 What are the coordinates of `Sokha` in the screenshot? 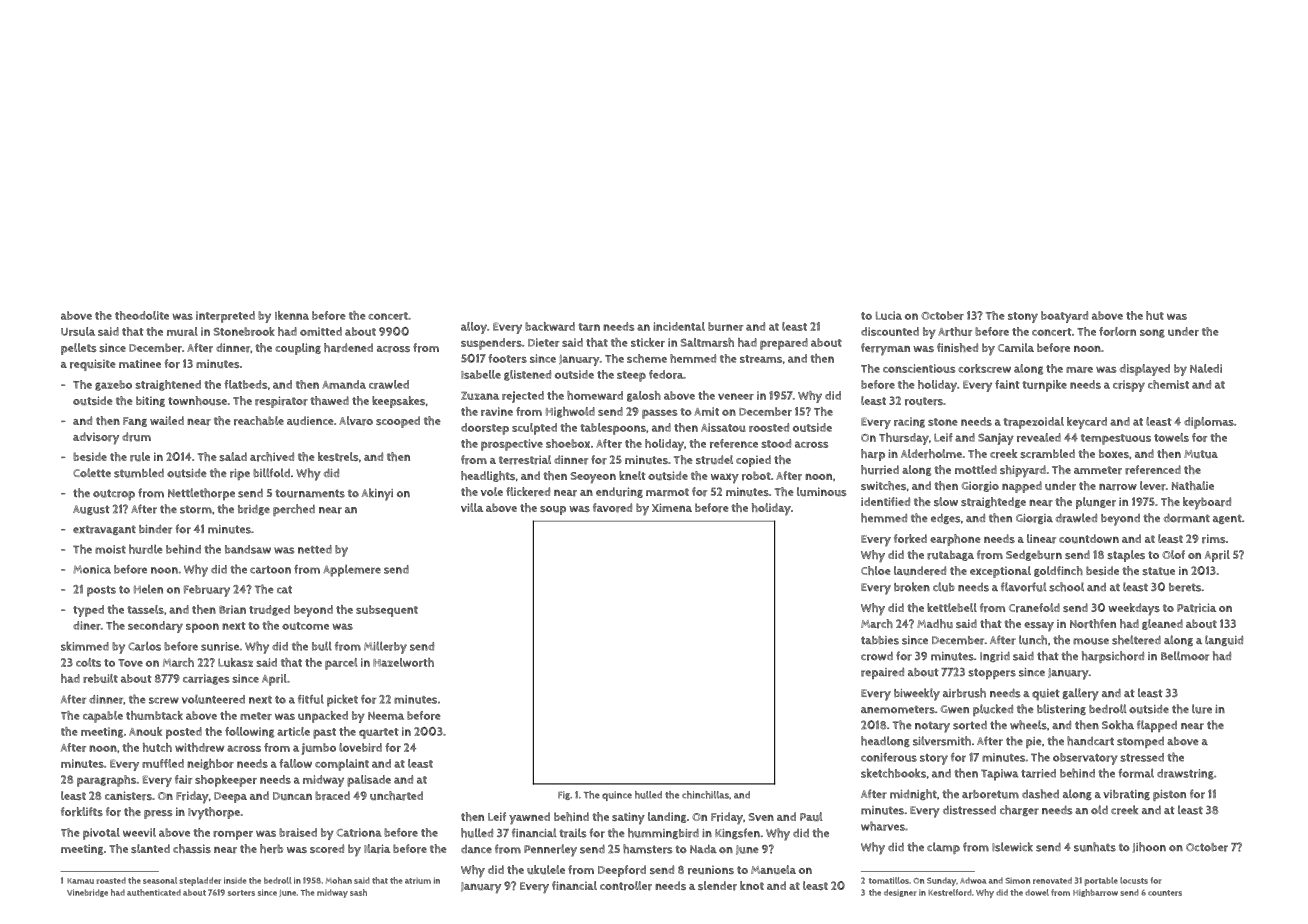 It's located at (1118, 725).
